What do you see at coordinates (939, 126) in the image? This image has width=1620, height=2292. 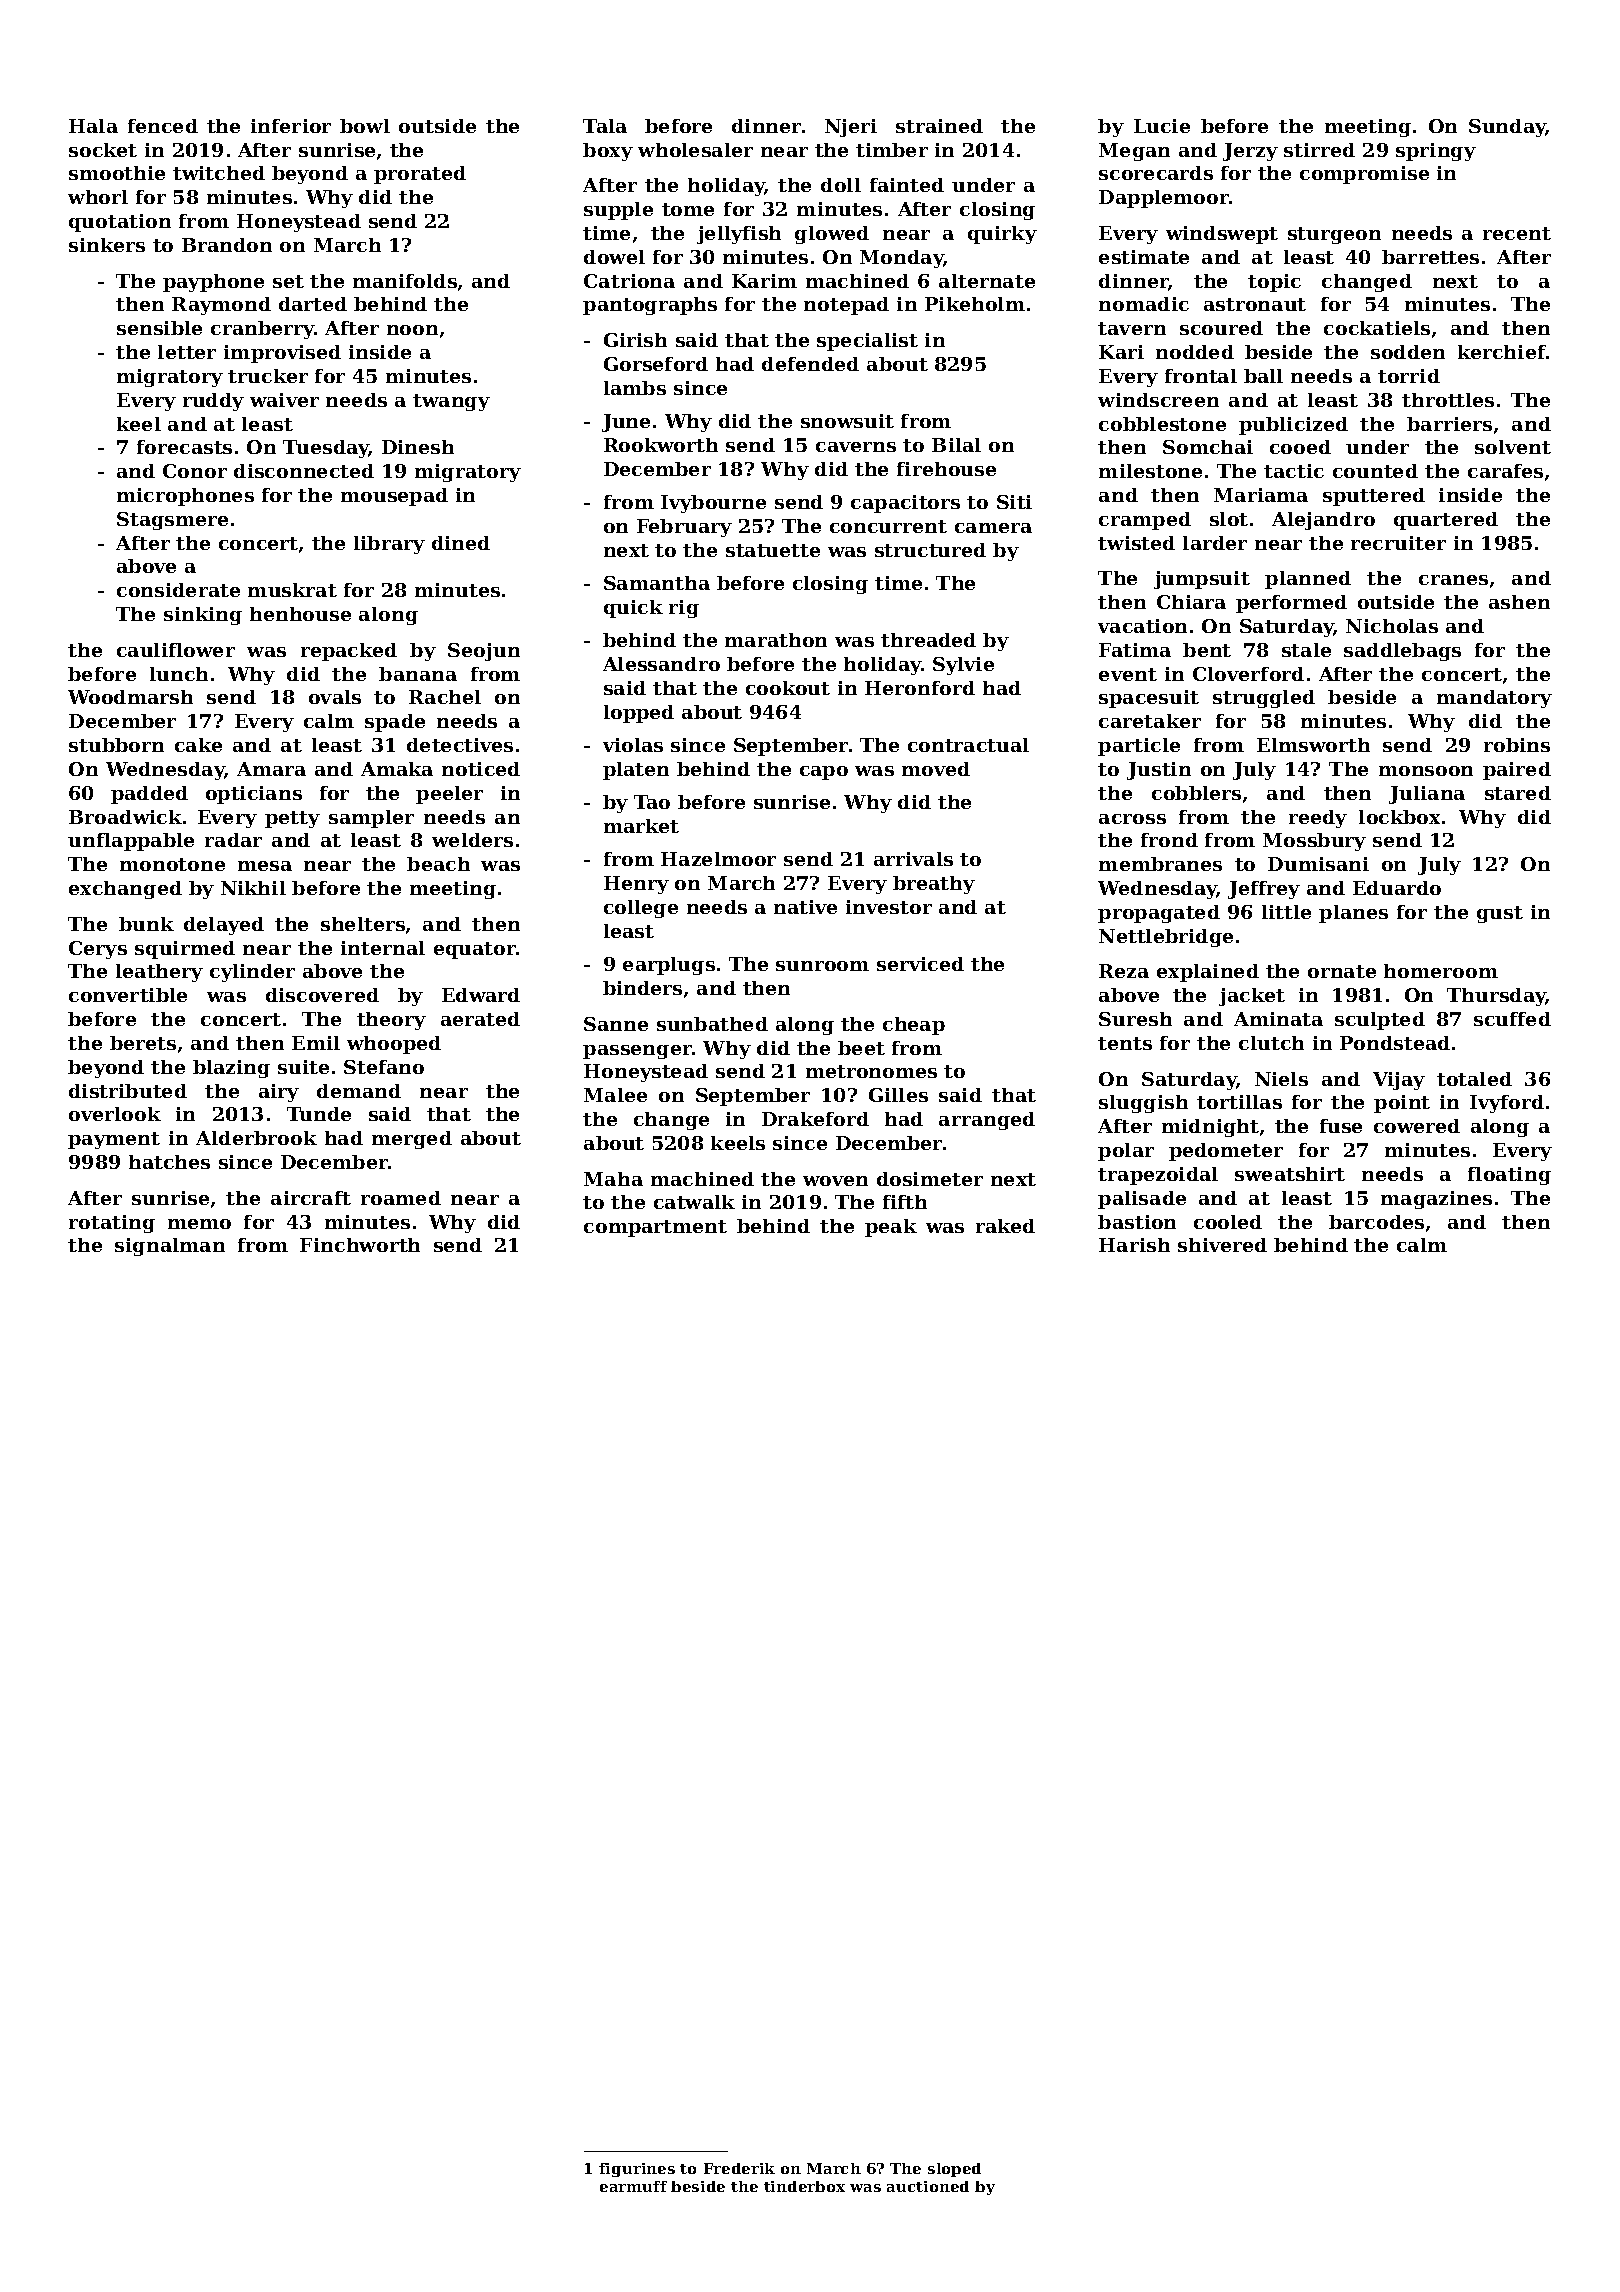 I see `strained` at bounding box center [939, 126].
